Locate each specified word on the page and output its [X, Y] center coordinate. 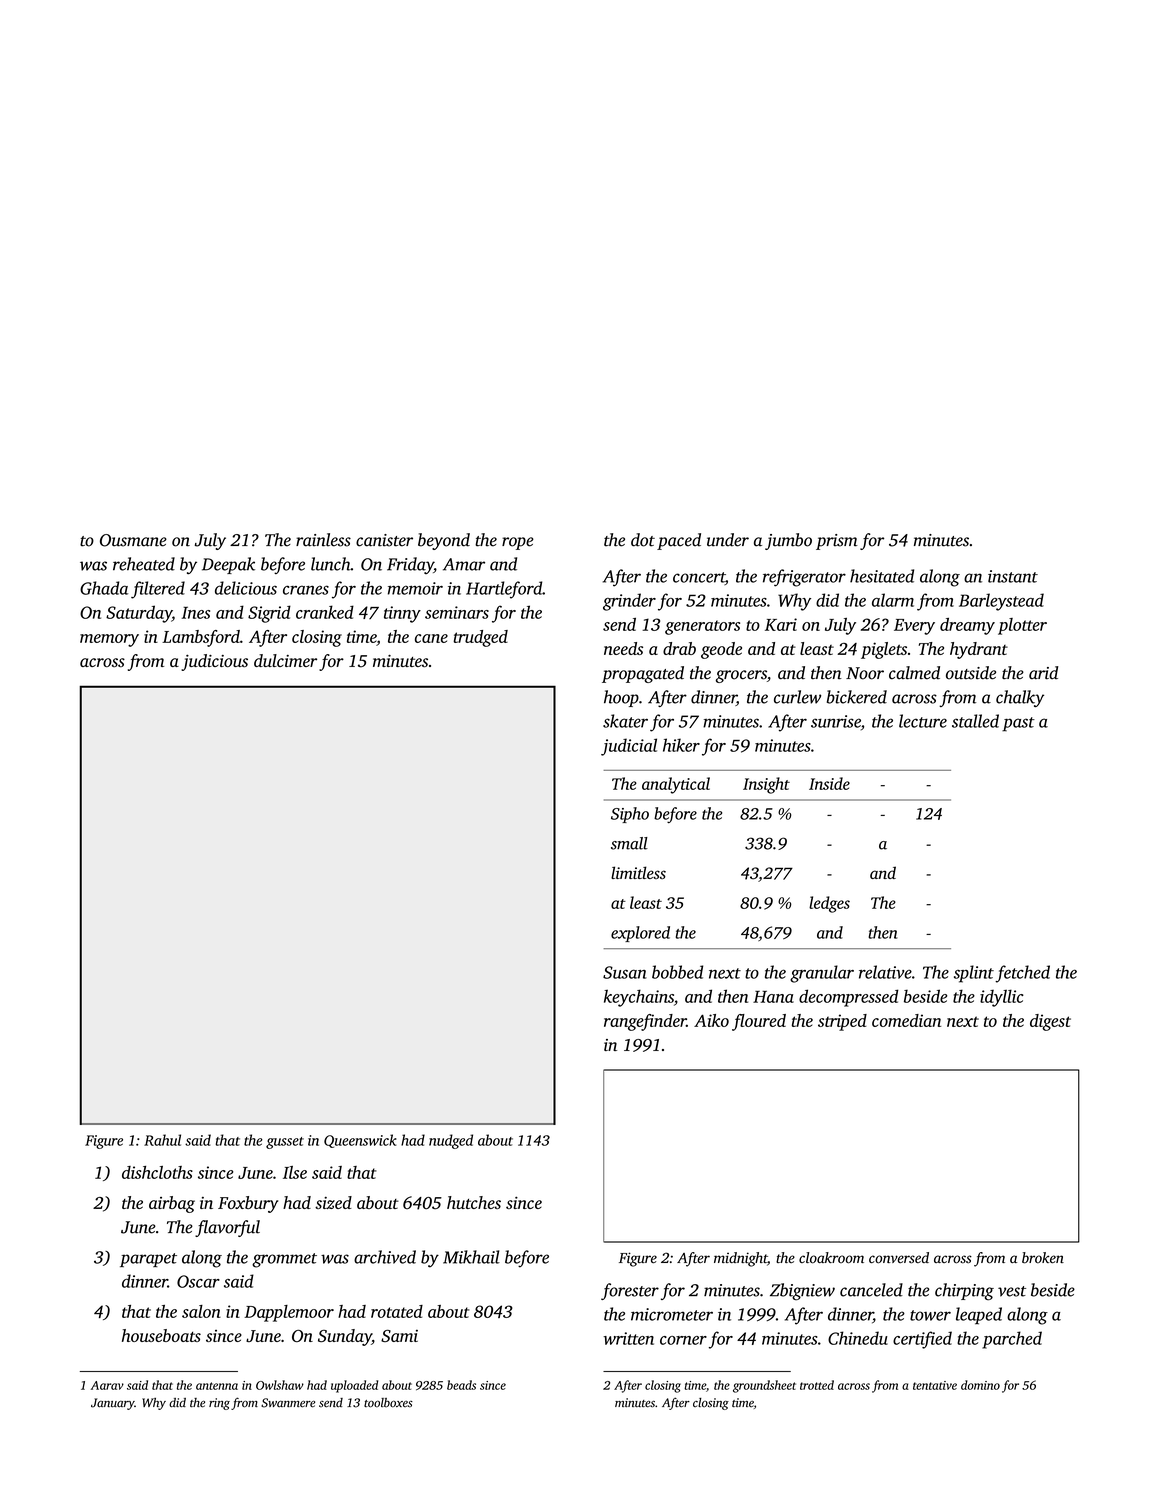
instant [1013, 576]
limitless [638, 872]
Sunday [345, 1337]
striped [842, 1022]
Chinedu [858, 1338]
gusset [285, 1143]
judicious [214, 662]
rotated [397, 1311]
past [1018, 724]
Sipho [630, 815]
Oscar [198, 1281]
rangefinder [645, 1022]
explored [640, 934]
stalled [975, 721]
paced [679, 541]
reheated [144, 564]
